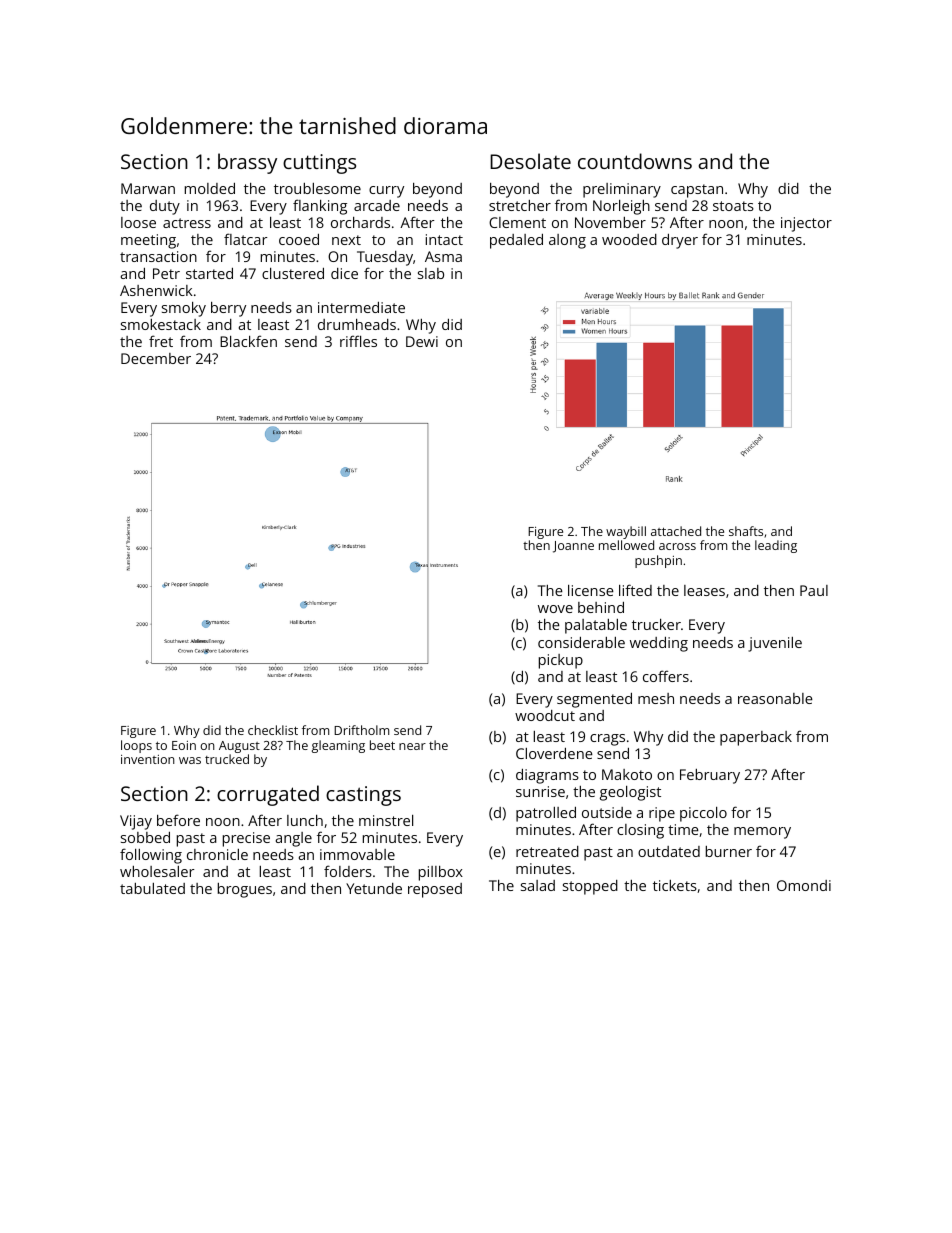  What do you see at coordinates (561, 661) in the image?
I see `pickup` at bounding box center [561, 661].
